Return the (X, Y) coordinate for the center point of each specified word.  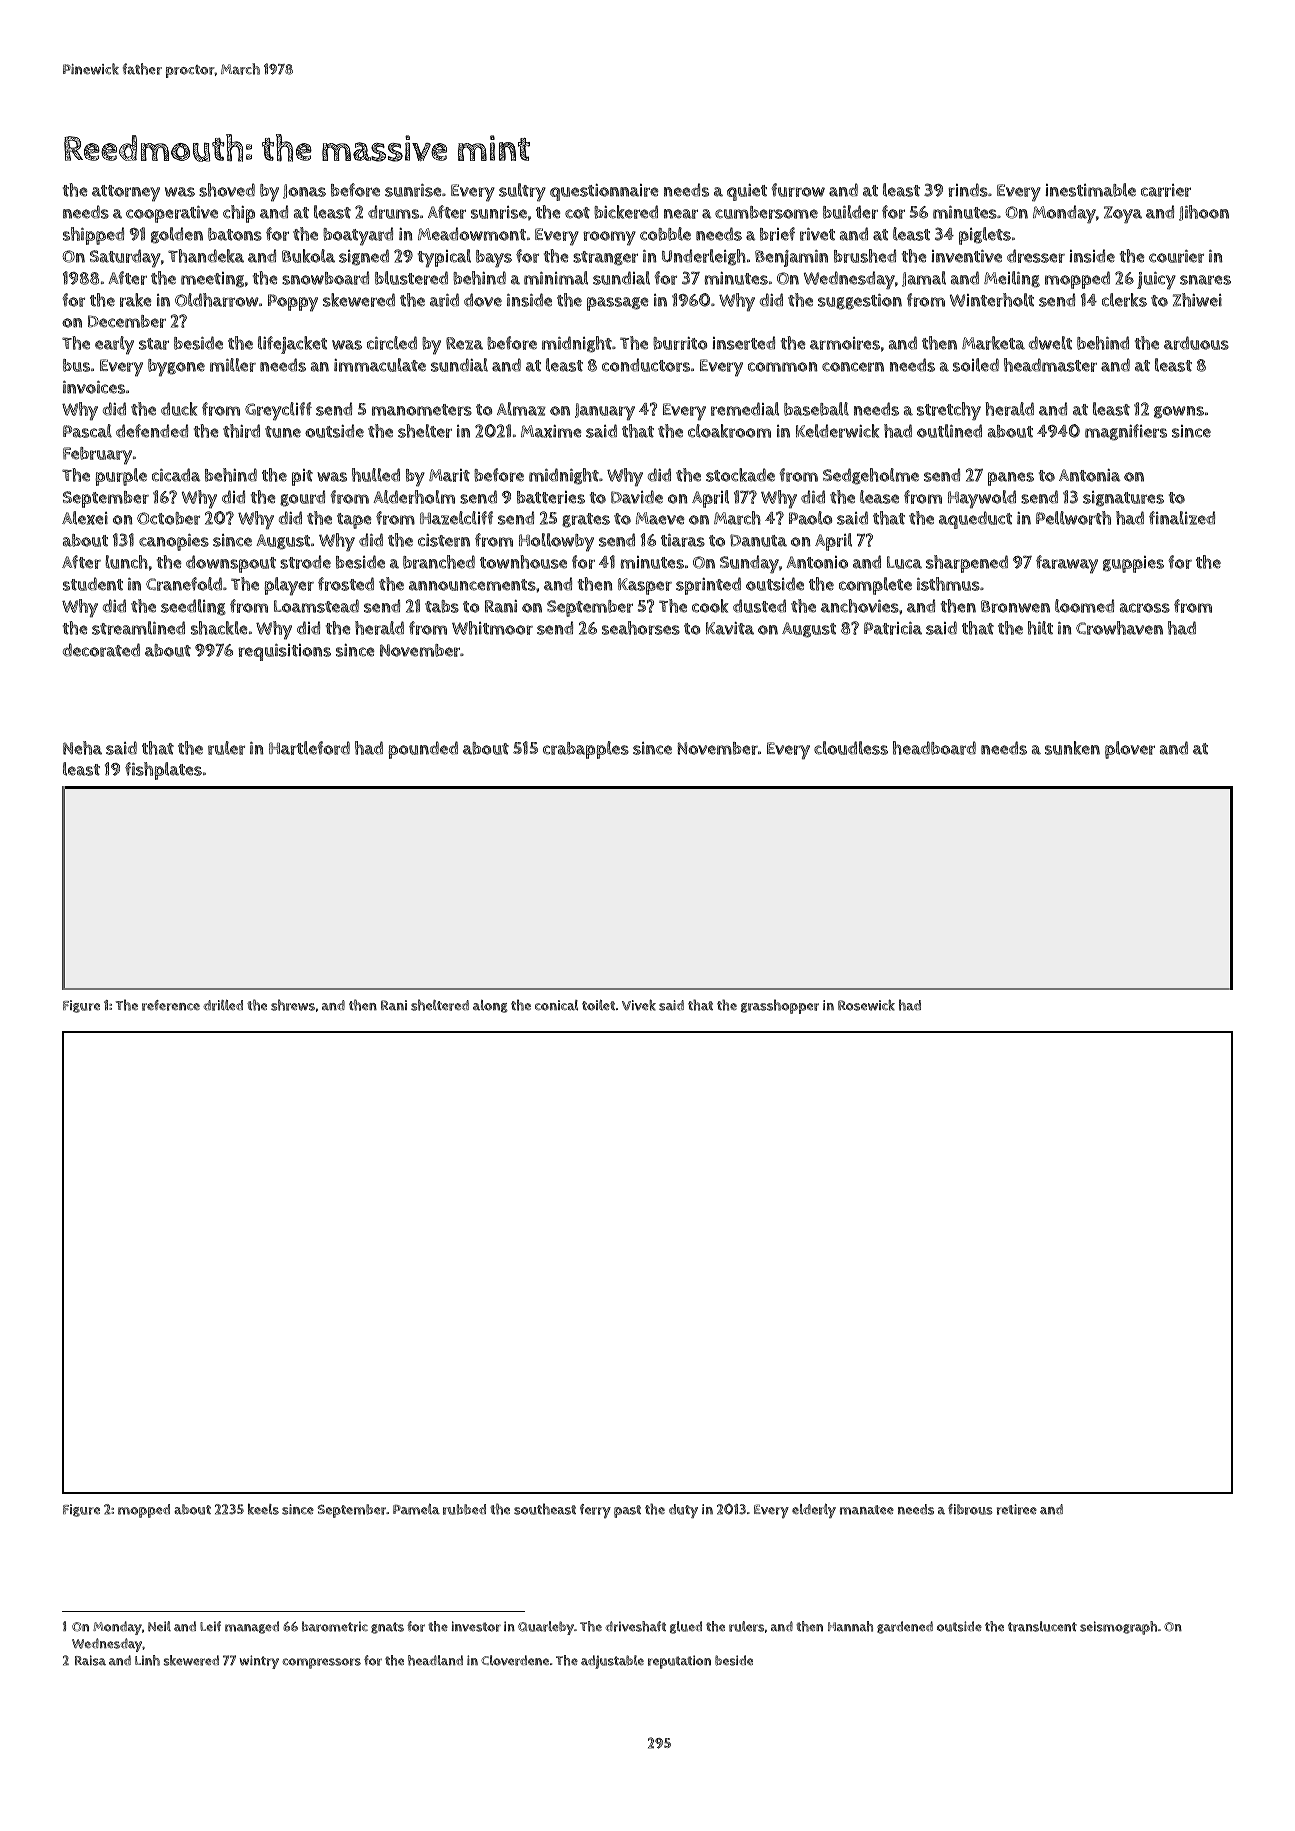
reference (171, 1005)
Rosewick (866, 1005)
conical (556, 1005)
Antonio (817, 562)
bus (76, 365)
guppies (1133, 564)
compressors (322, 1663)
